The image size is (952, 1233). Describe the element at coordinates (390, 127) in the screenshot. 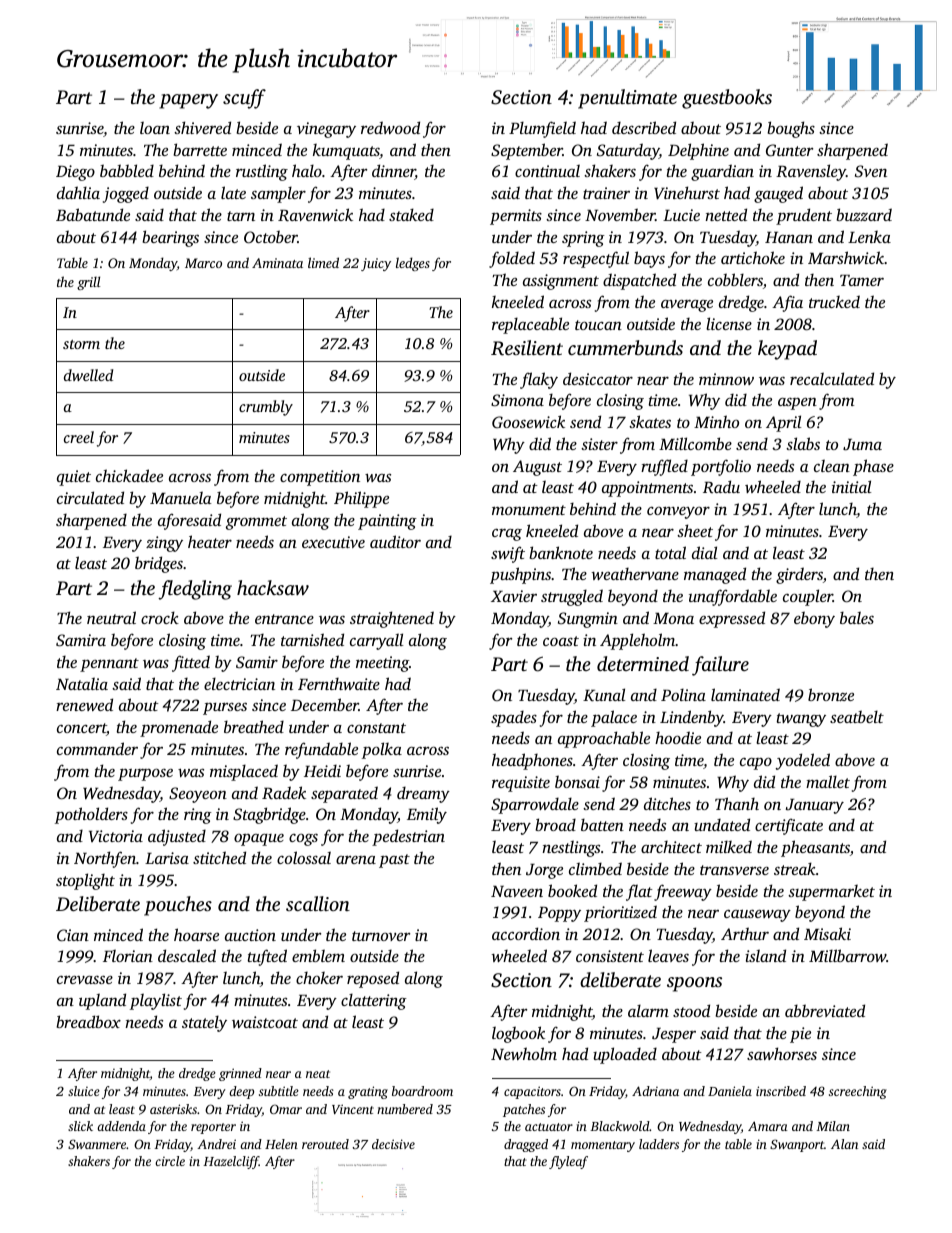

I see `redwood` at that location.
